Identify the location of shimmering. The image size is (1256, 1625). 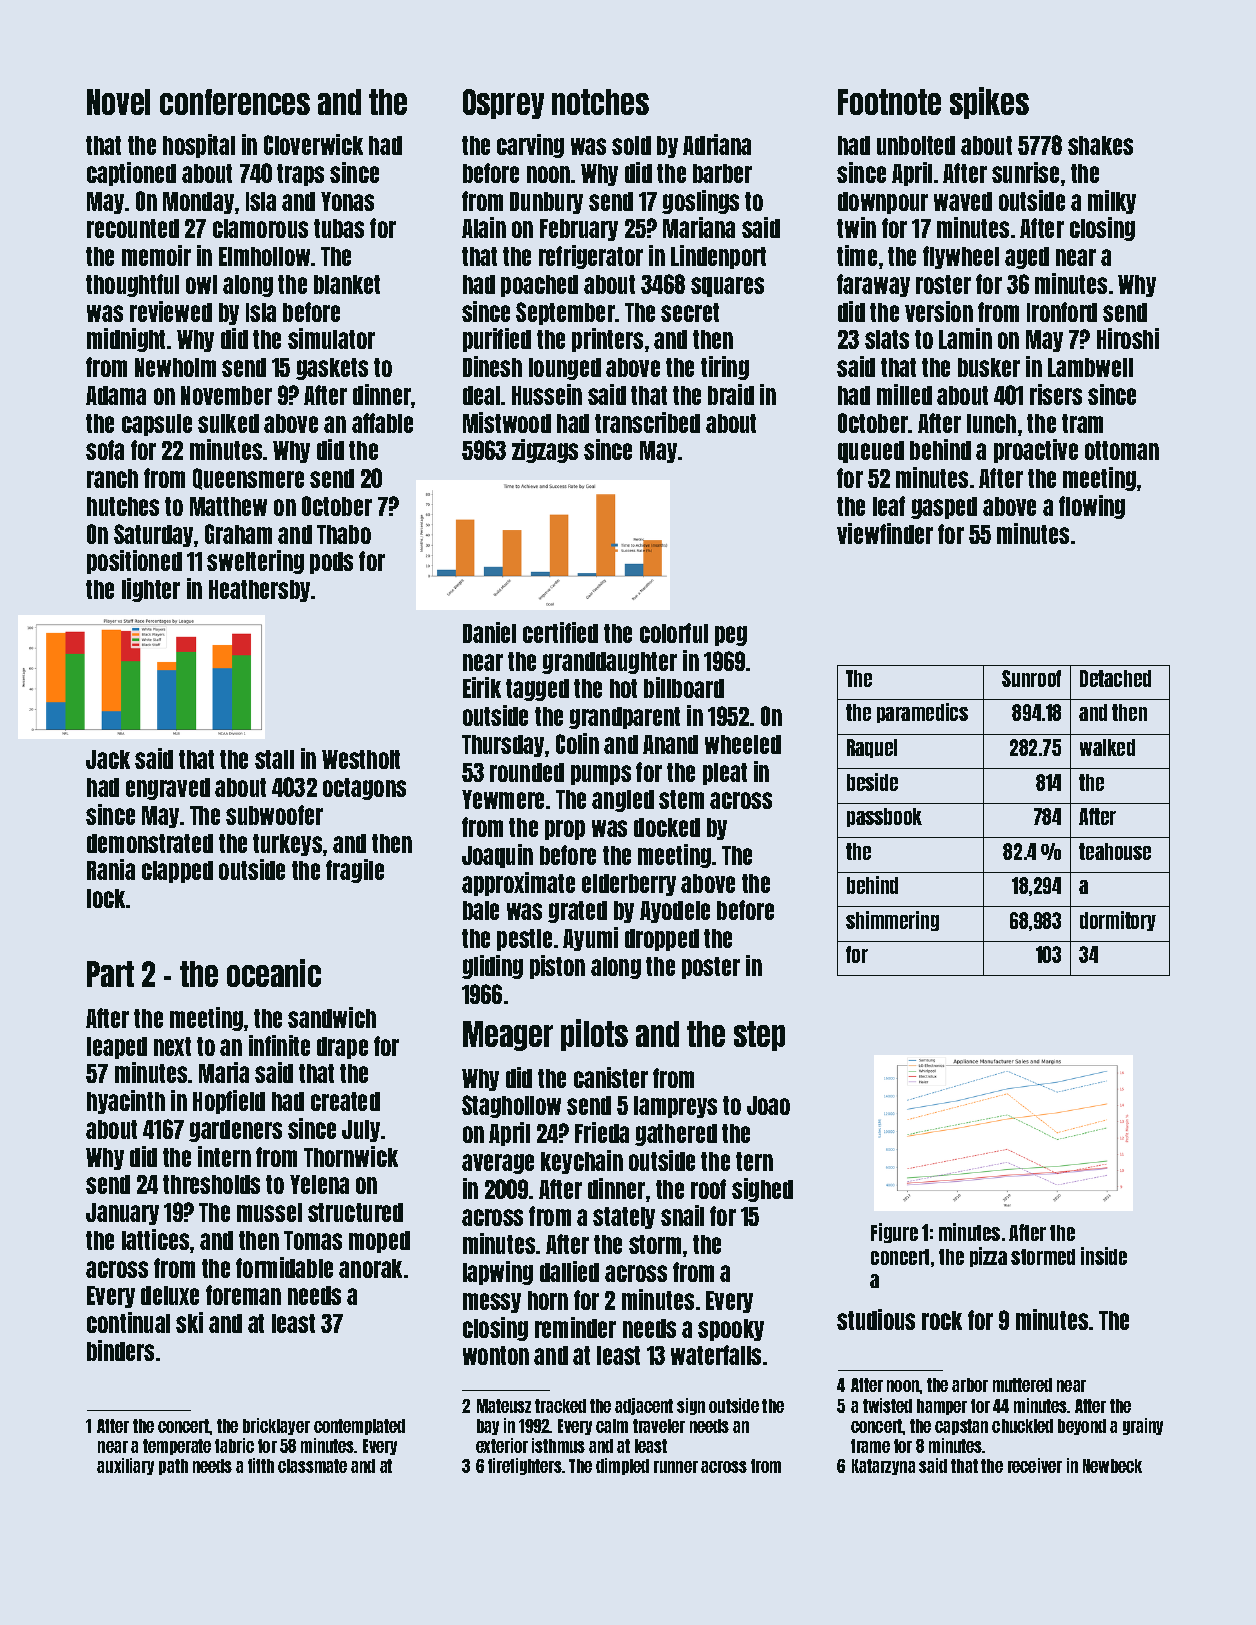
(892, 921).
